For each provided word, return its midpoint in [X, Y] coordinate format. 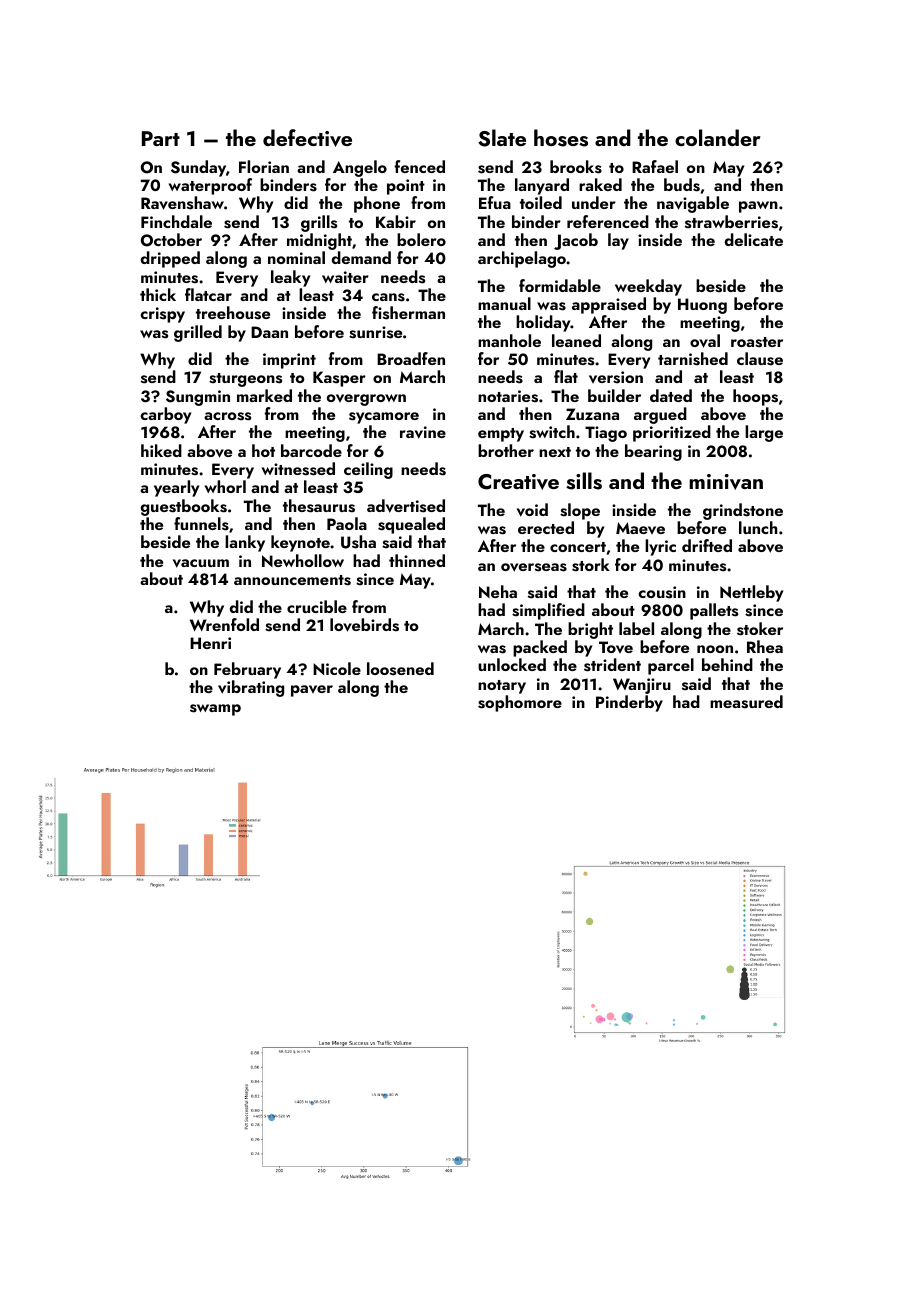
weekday [648, 287]
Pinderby [629, 703]
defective [307, 138]
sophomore [520, 703]
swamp [215, 710]
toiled [541, 202]
